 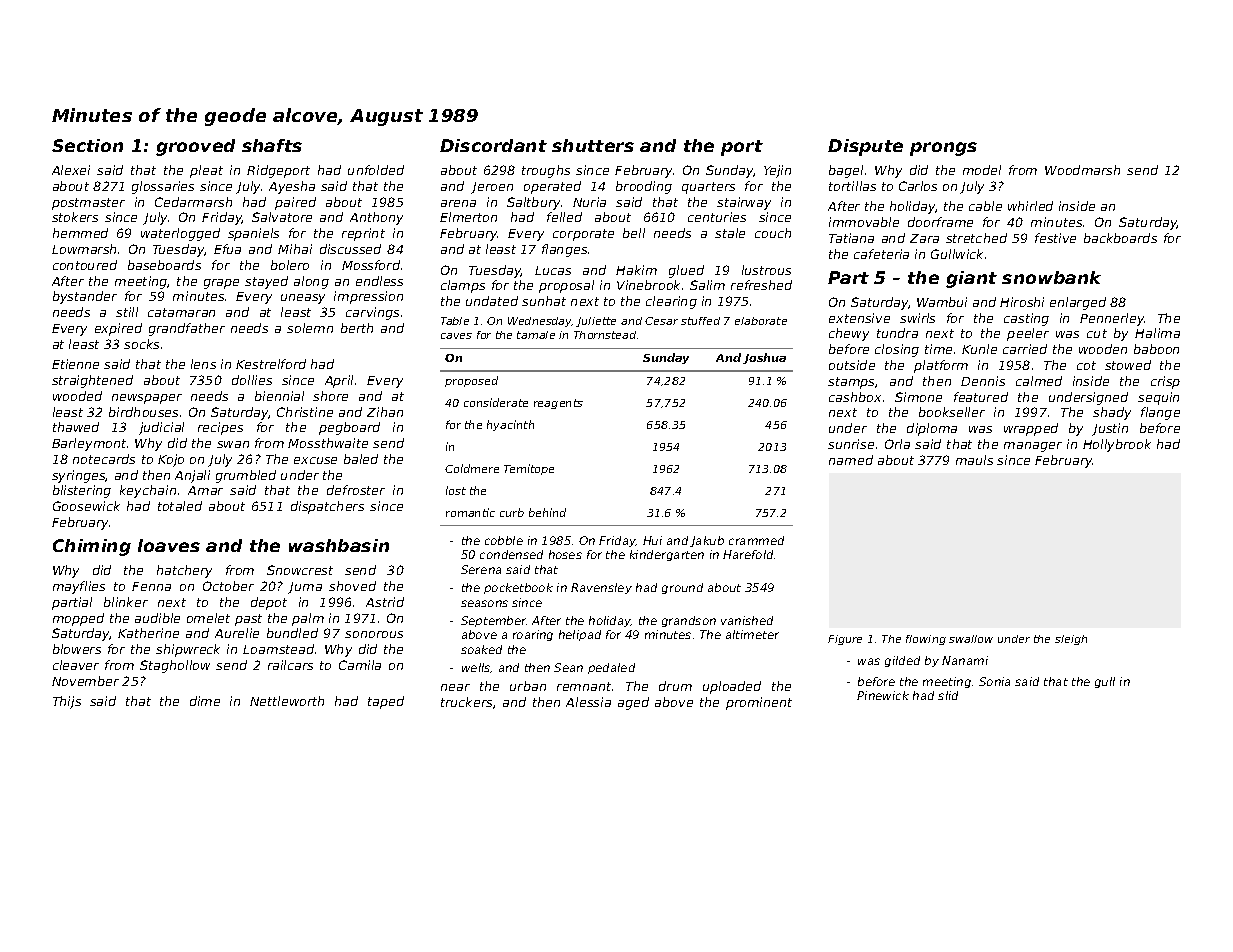 I want to click on enlarged, so click(x=1078, y=303).
